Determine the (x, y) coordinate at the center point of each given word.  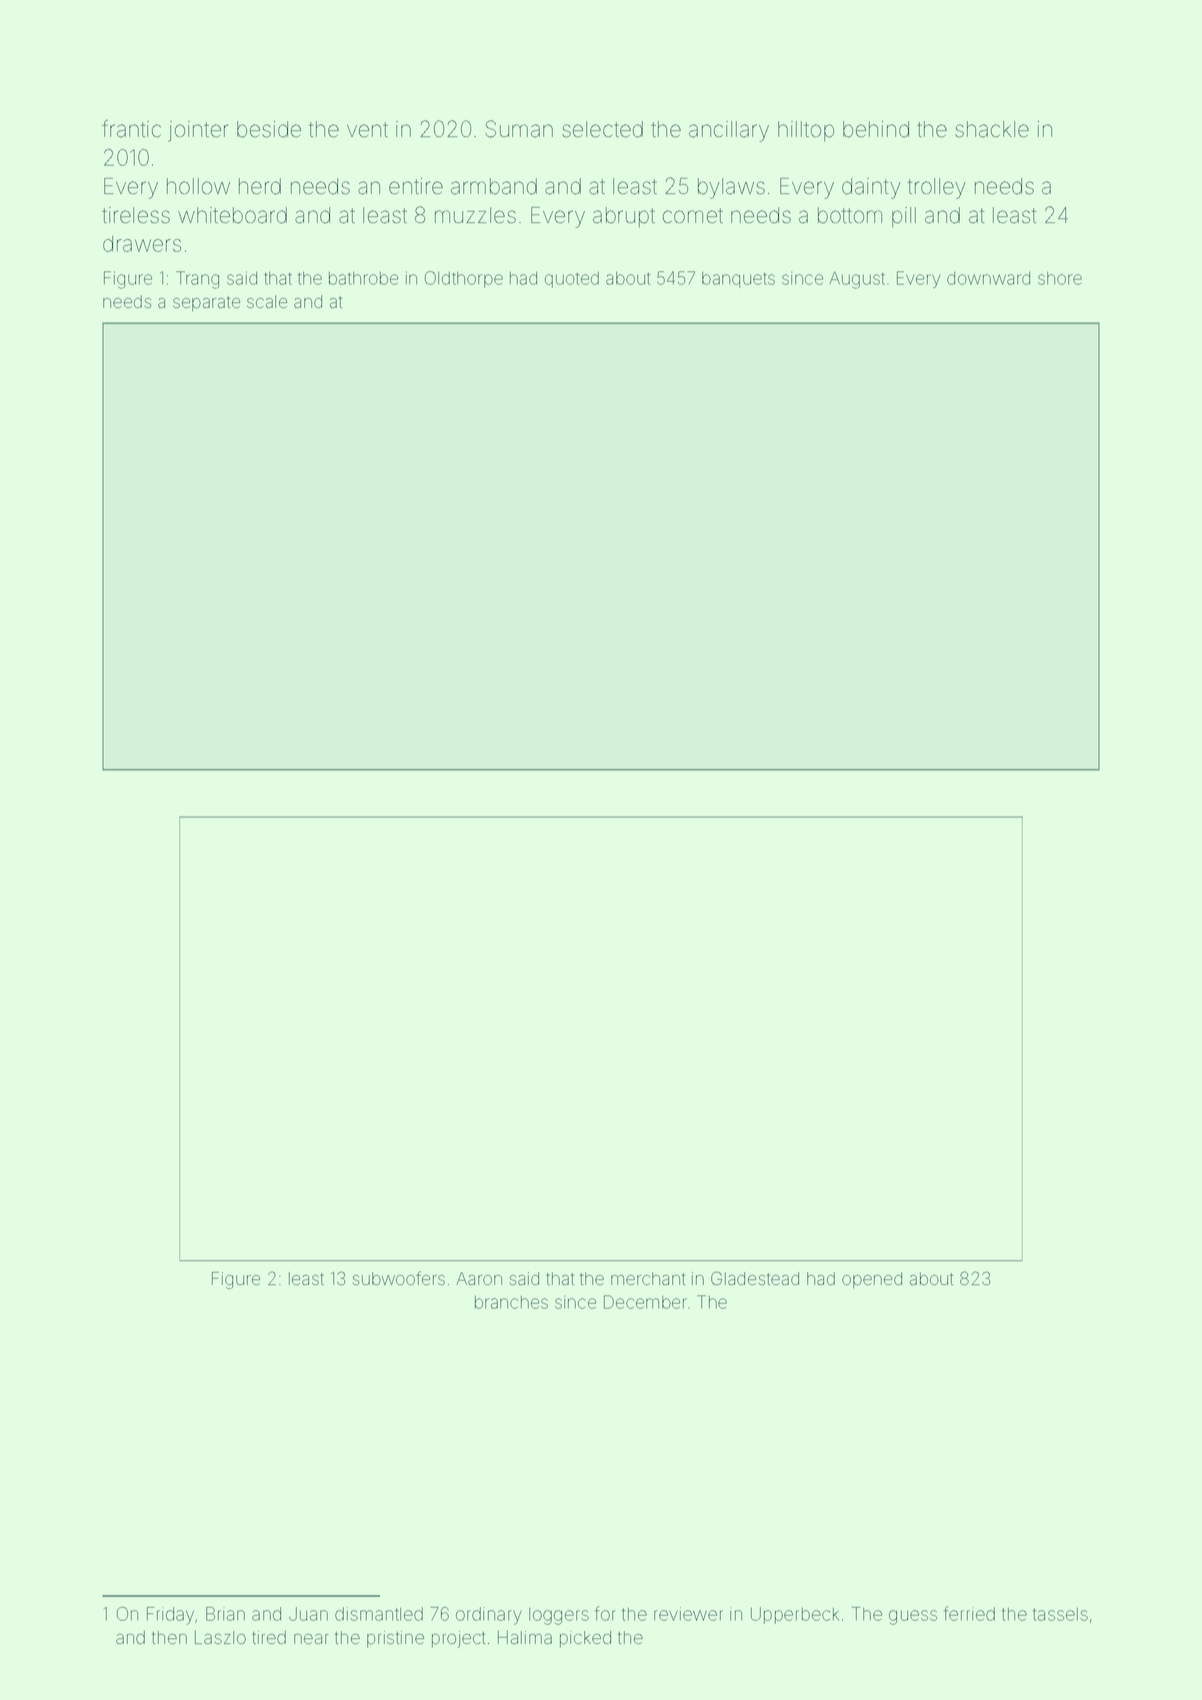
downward (988, 278)
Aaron (479, 1278)
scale (267, 301)
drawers (142, 244)
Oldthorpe (464, 279)
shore (1060, 278)
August (857, 280)
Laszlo (220, 1637)
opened (872, 1280)
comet (693, 216)
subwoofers (399, 1278)
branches (511, 1302)
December (645, 1302)
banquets (738, 280)
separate (206, 303)
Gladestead (755, 1278)
